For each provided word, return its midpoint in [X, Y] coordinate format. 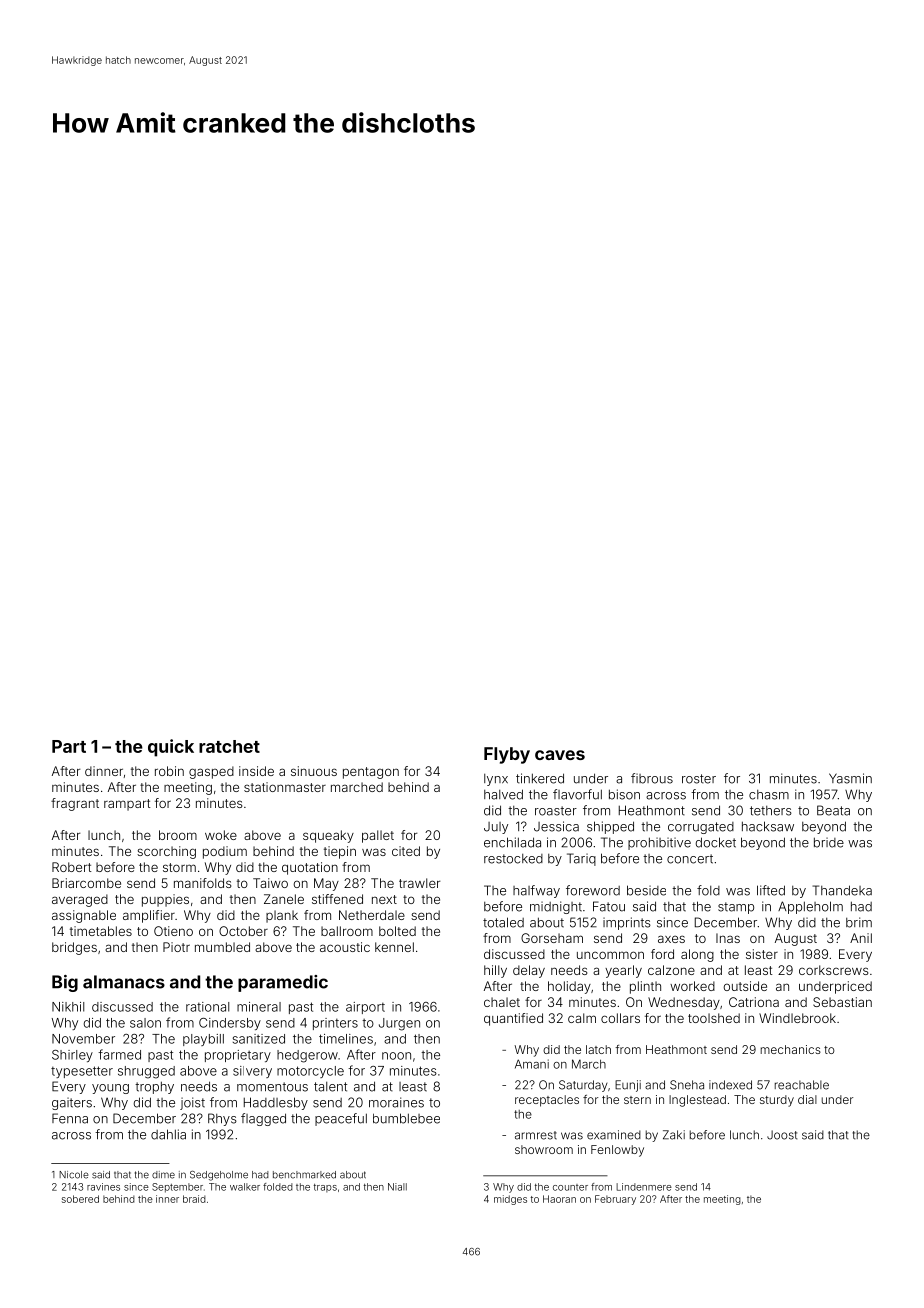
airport [365, 1008]
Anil [861, 938]
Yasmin [850, 778]
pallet [378, 836]
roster [699, 779]
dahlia [168, 1134]
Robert [72, 867]
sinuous [314, 771]
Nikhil [68, 1007]
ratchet [229, 746]
